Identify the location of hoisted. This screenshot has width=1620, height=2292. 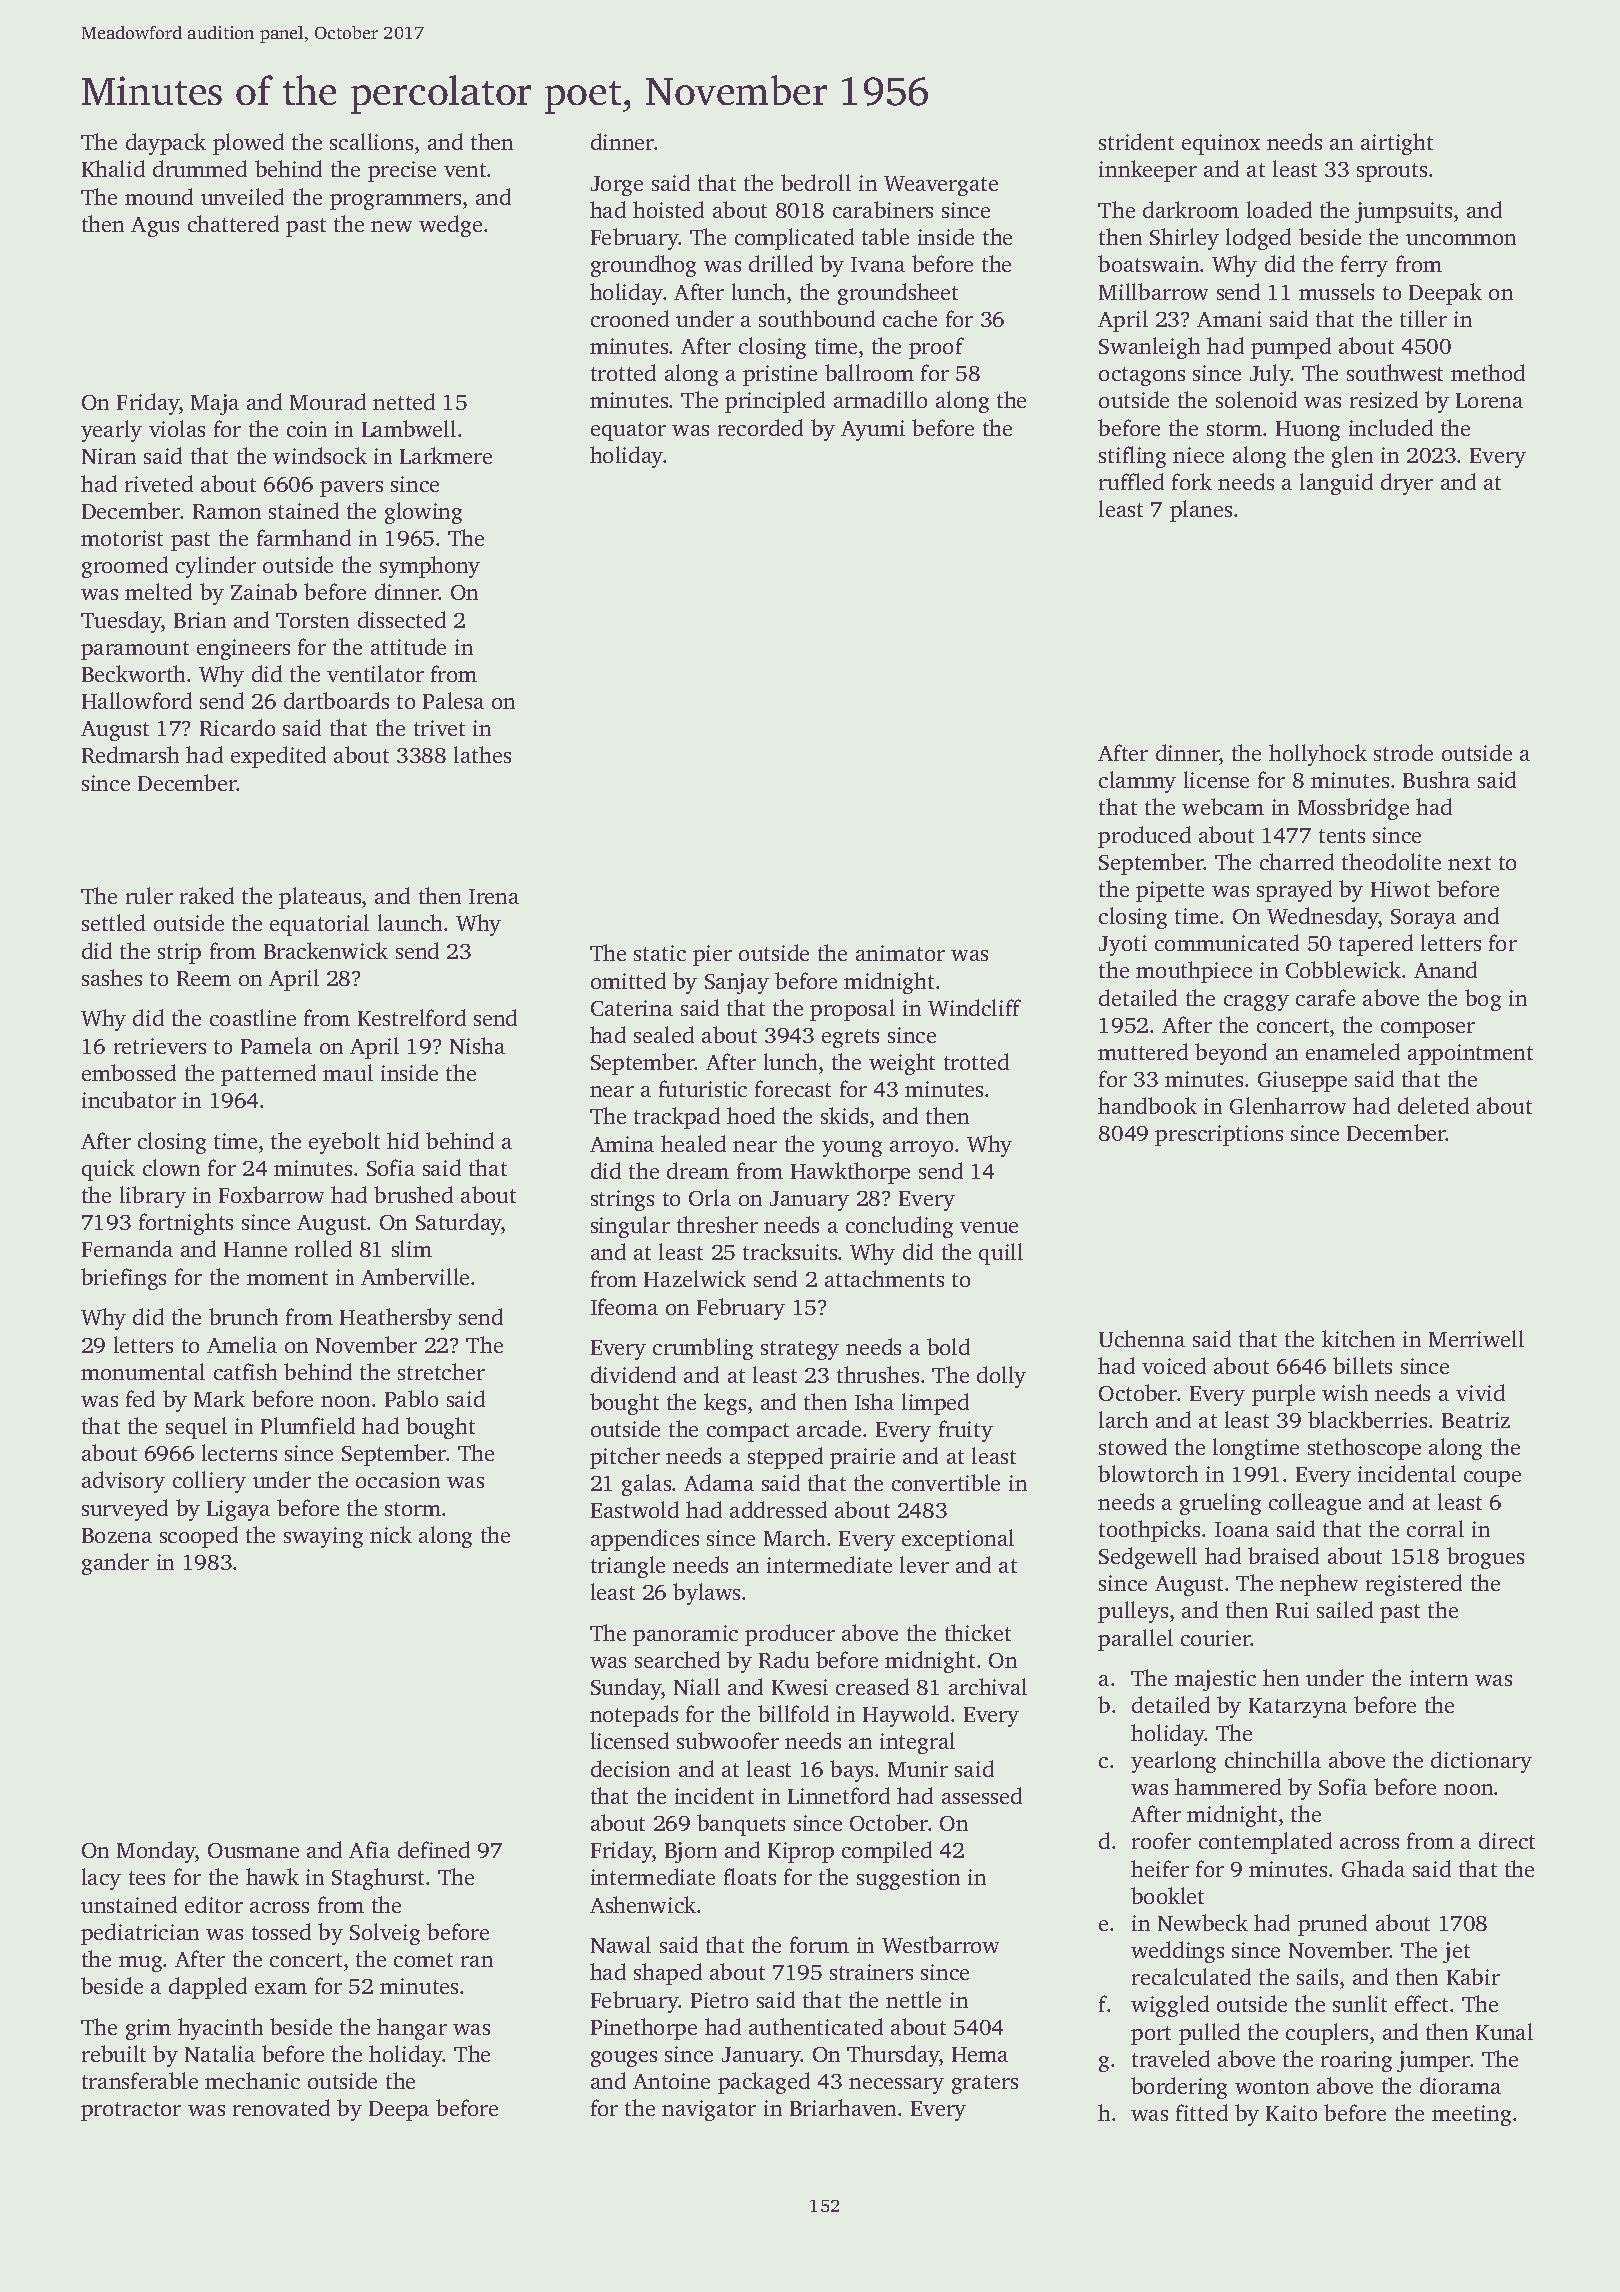
(668, 209).
